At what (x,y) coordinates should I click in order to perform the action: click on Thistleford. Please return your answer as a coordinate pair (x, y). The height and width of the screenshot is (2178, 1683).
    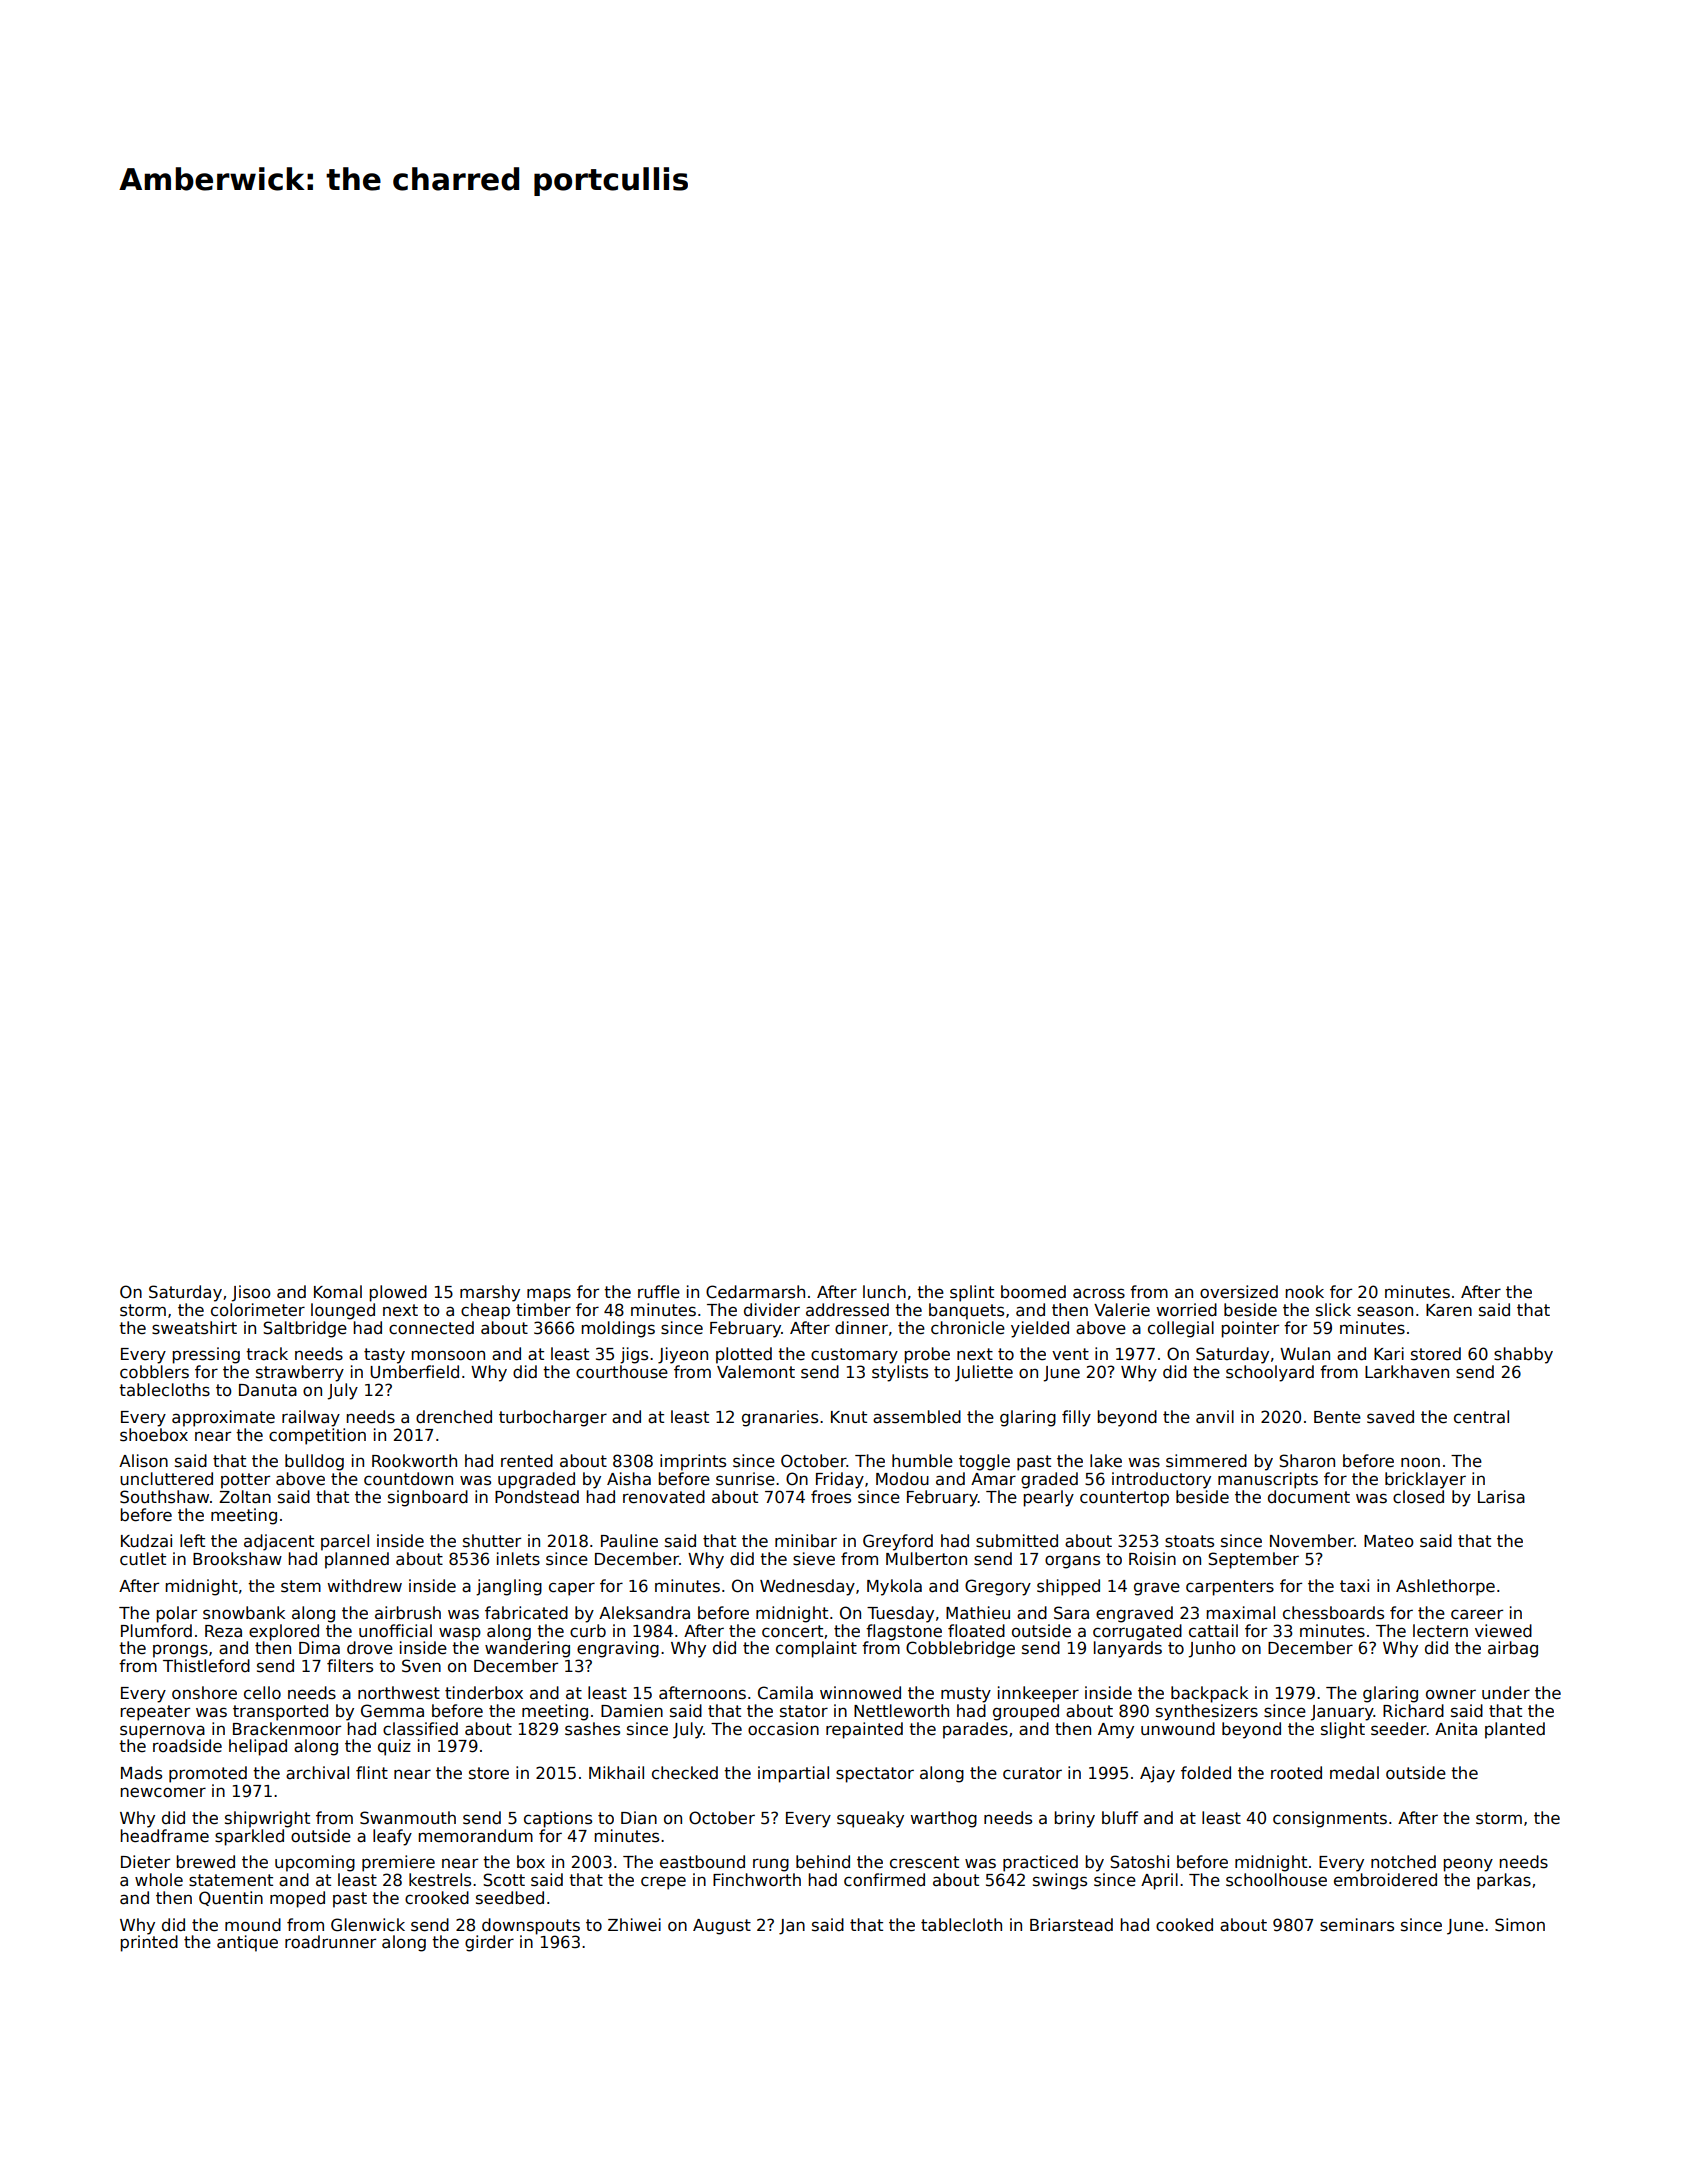
    Looking at the image, I should click on (206, 1666).
